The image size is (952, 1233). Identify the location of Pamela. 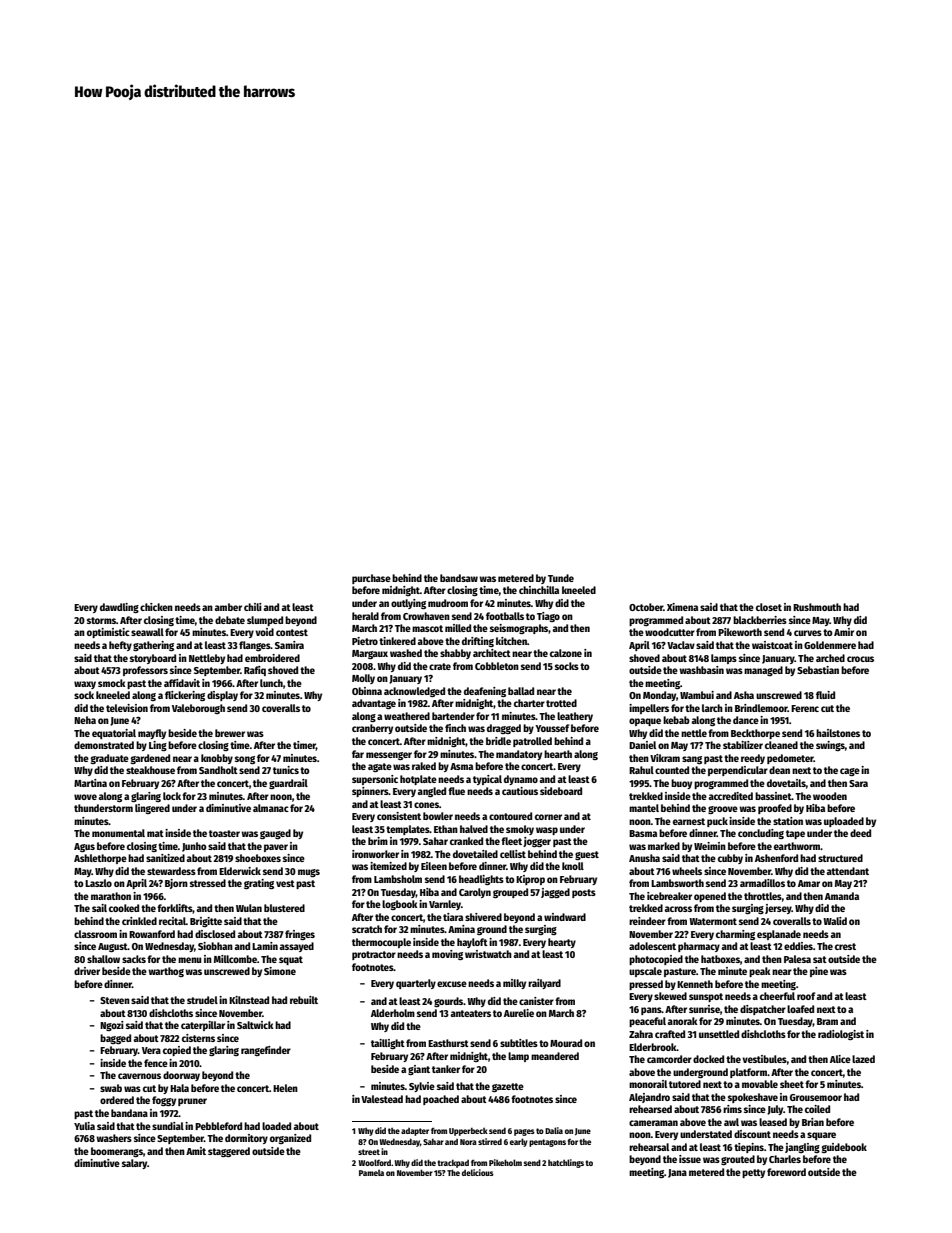
(371, 1172).
